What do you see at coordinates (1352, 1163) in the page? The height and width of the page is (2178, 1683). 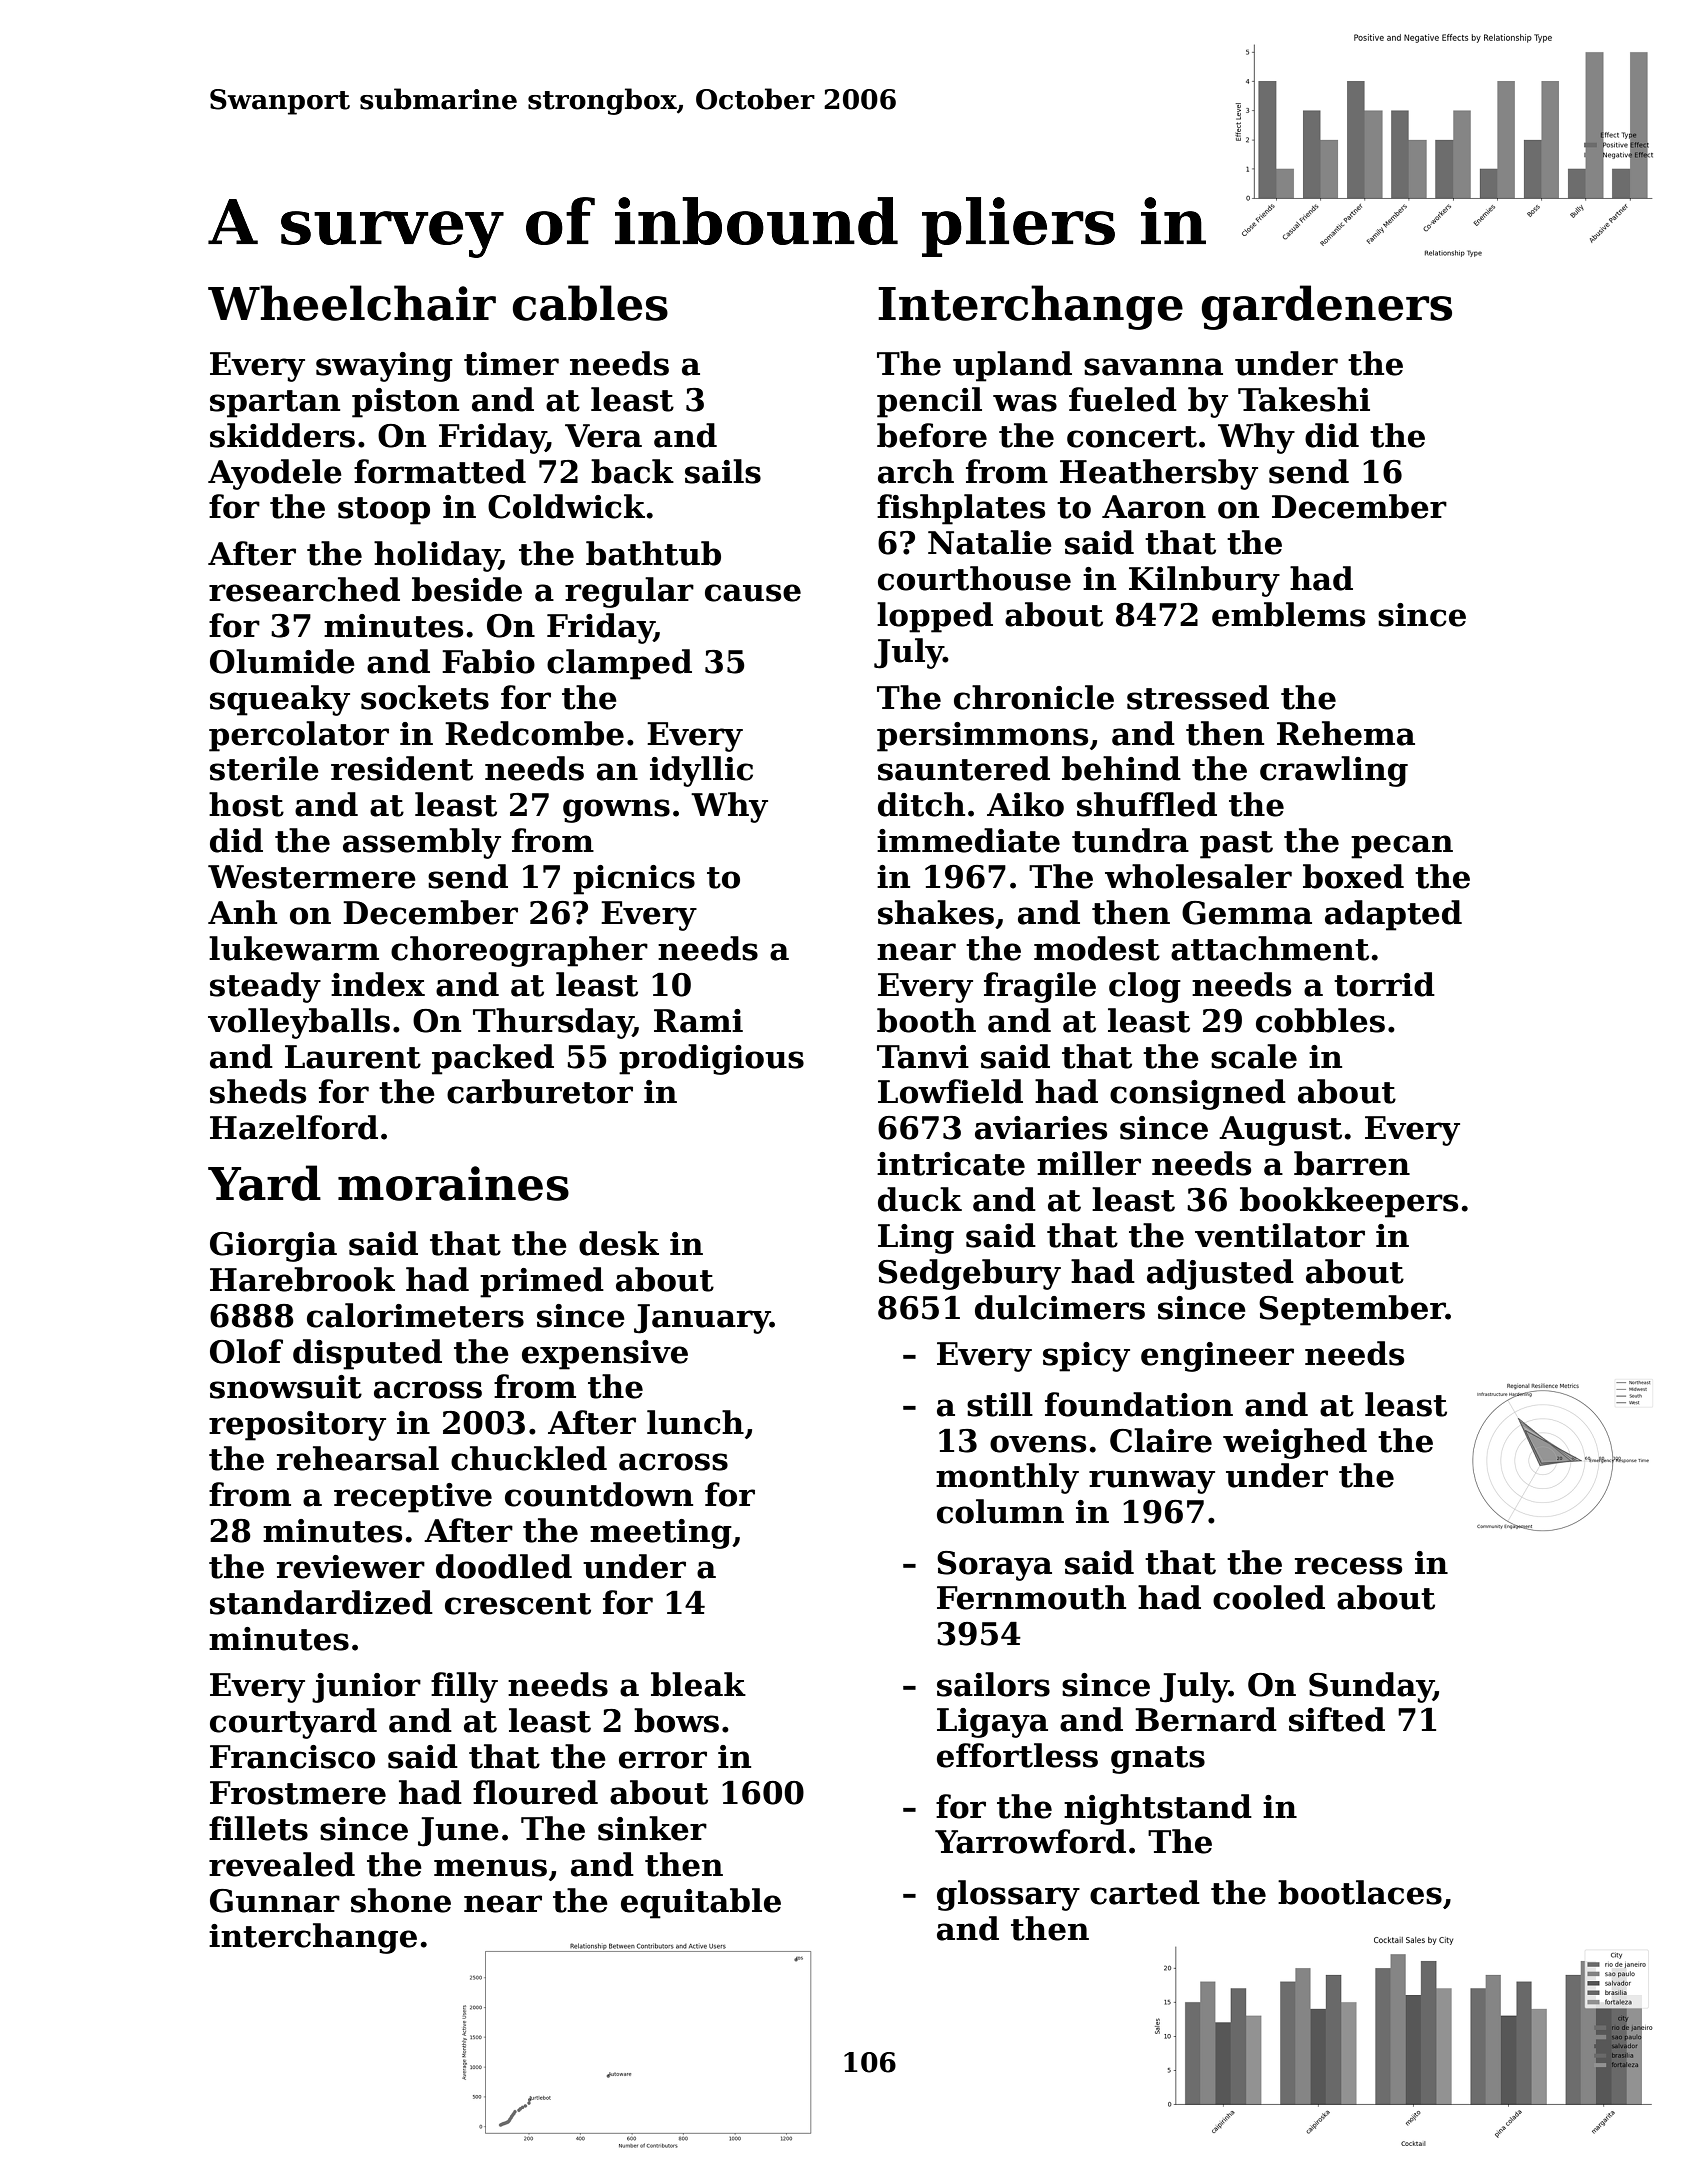 I see `barren` at bounding box center [1352, 1163].
